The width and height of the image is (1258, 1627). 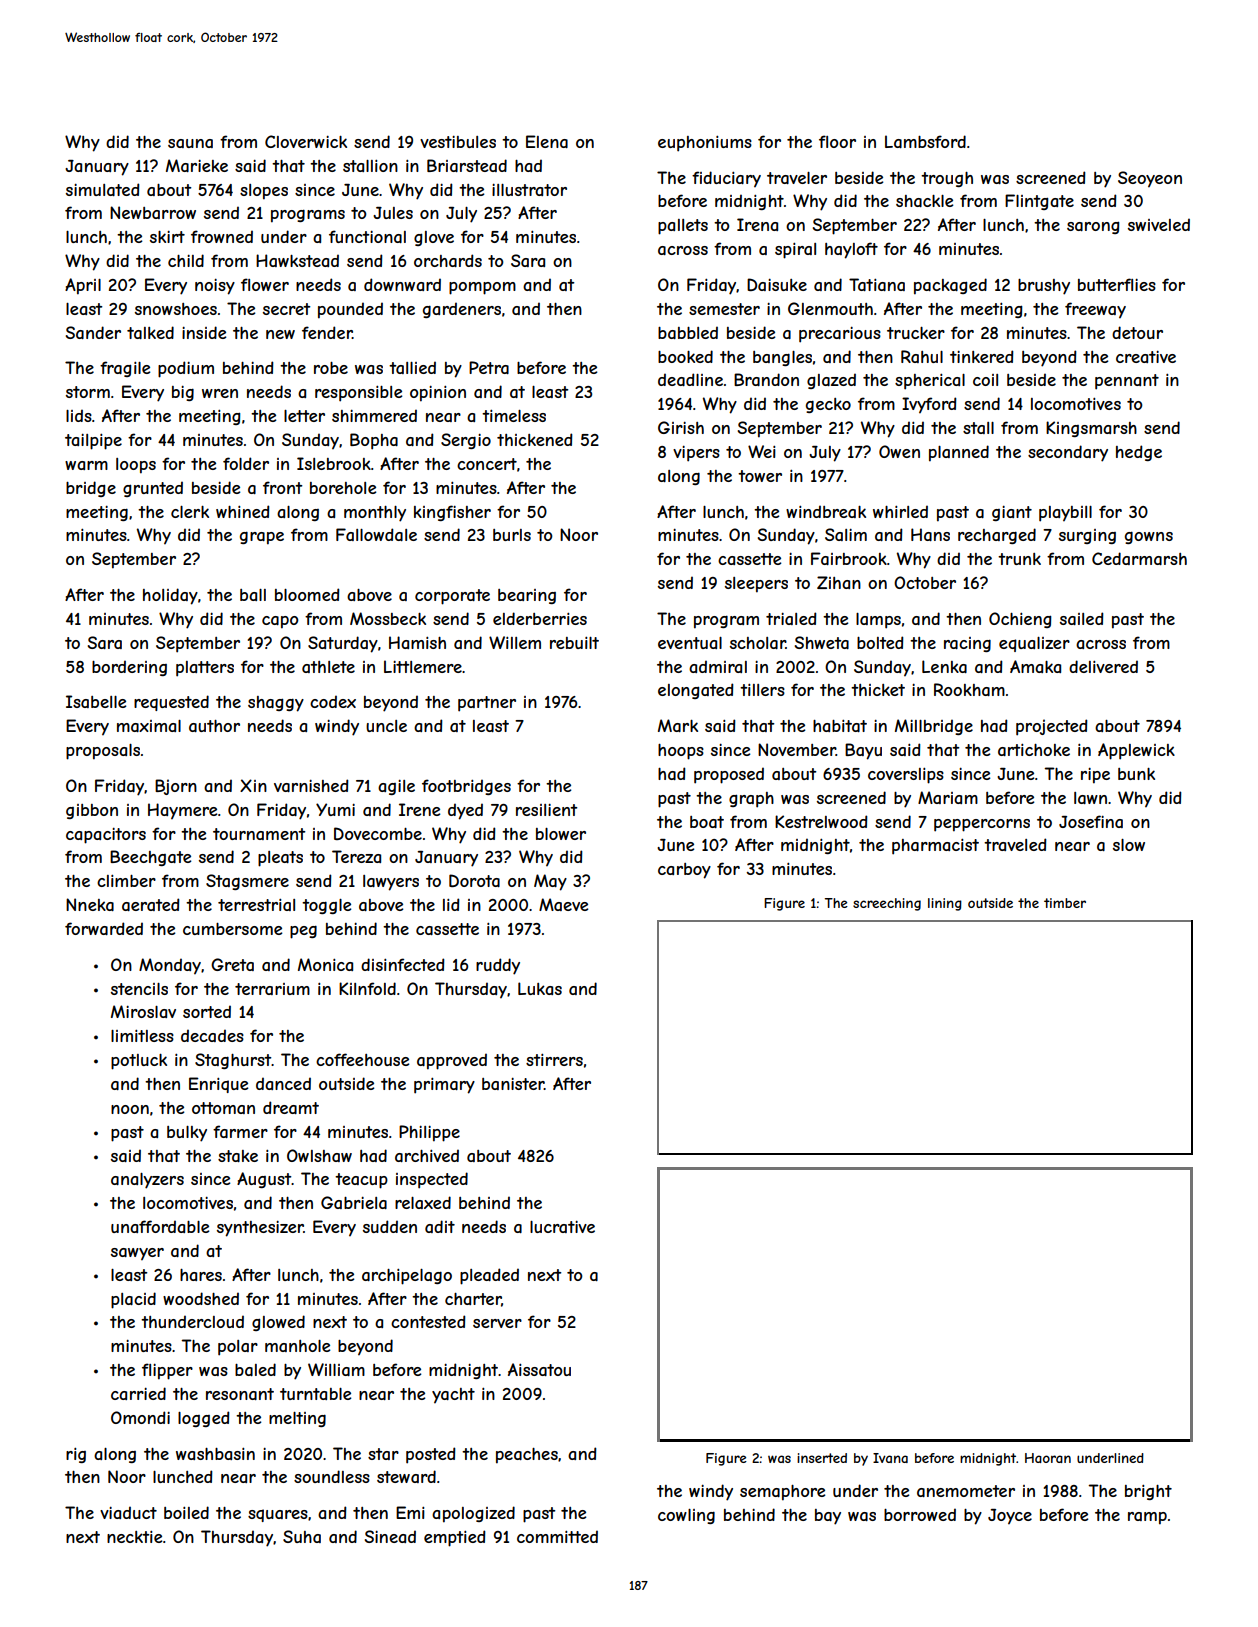 What do you see at coordinates (240, 1394) in the image?
I see `resonant` at bounding box center [240, 1394].
